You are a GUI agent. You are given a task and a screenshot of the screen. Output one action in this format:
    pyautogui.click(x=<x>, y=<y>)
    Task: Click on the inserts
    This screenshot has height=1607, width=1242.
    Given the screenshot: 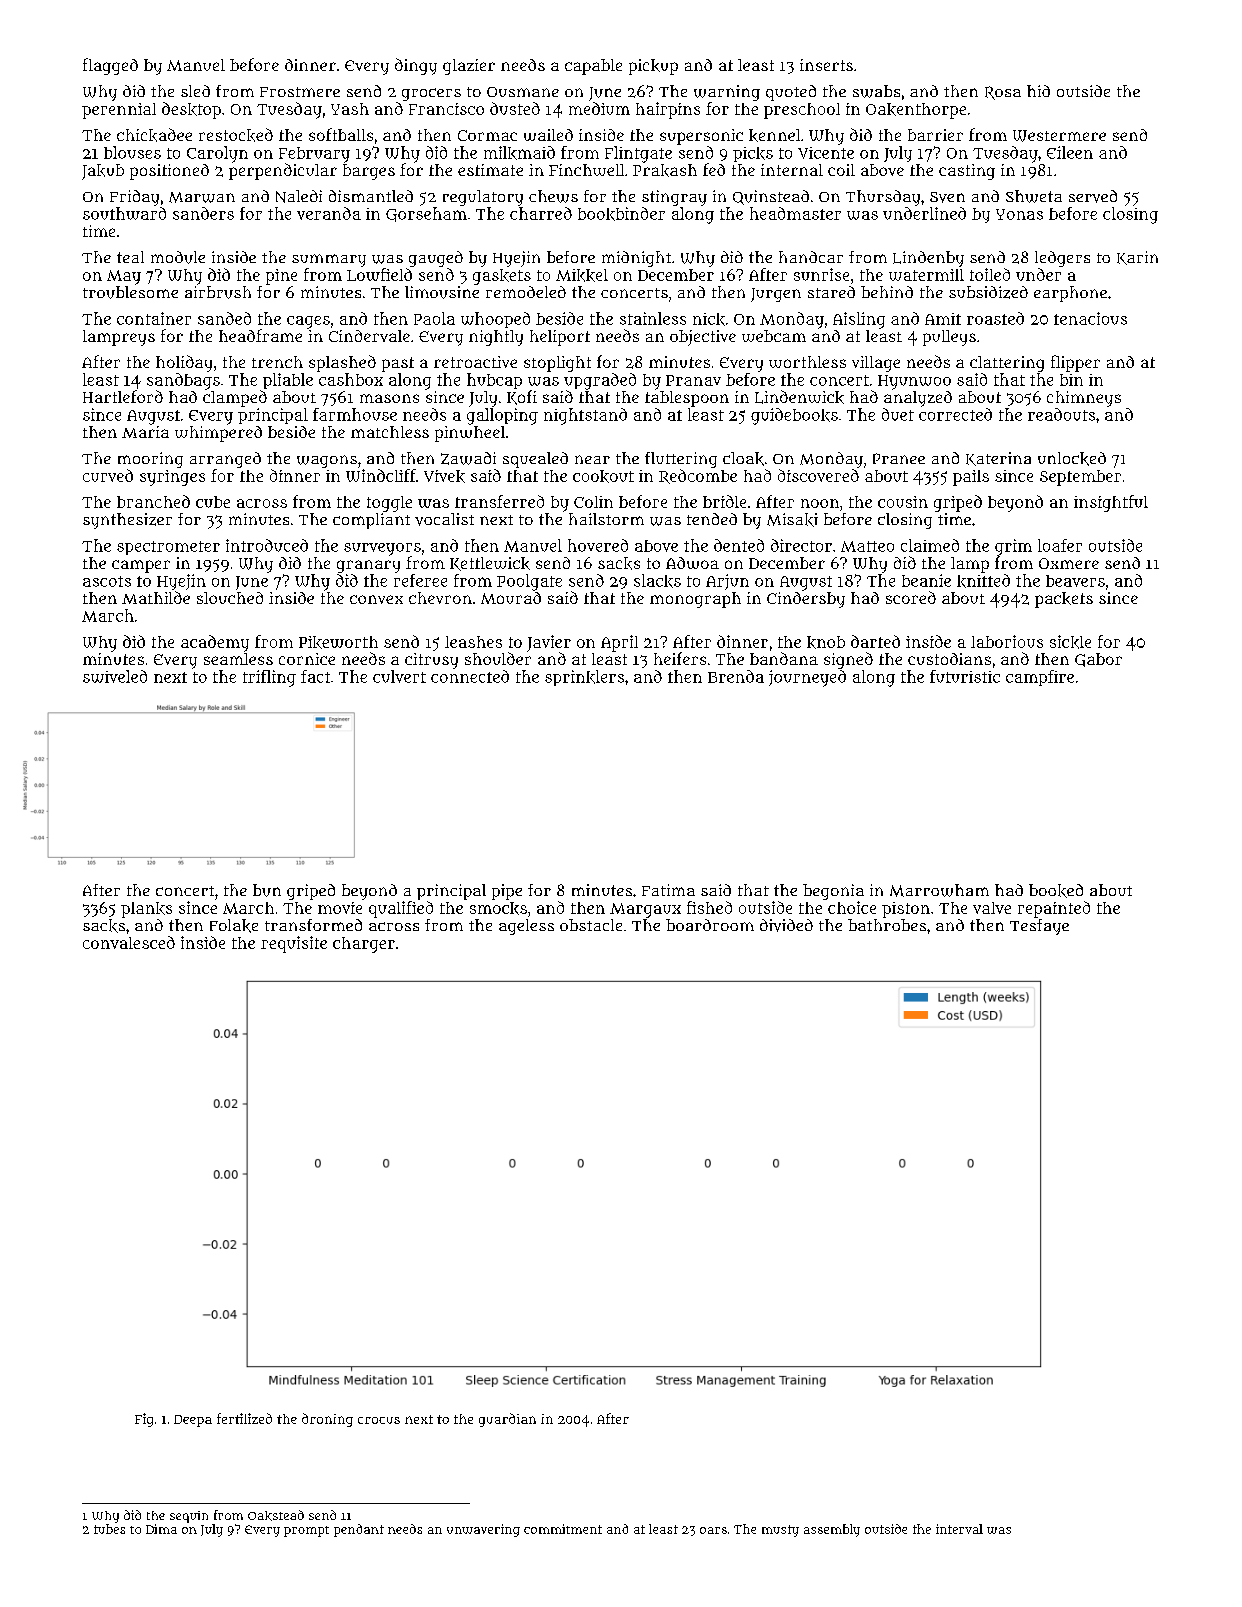 What is the action you would take?
    pyautogui.click(x=826, y=65)
